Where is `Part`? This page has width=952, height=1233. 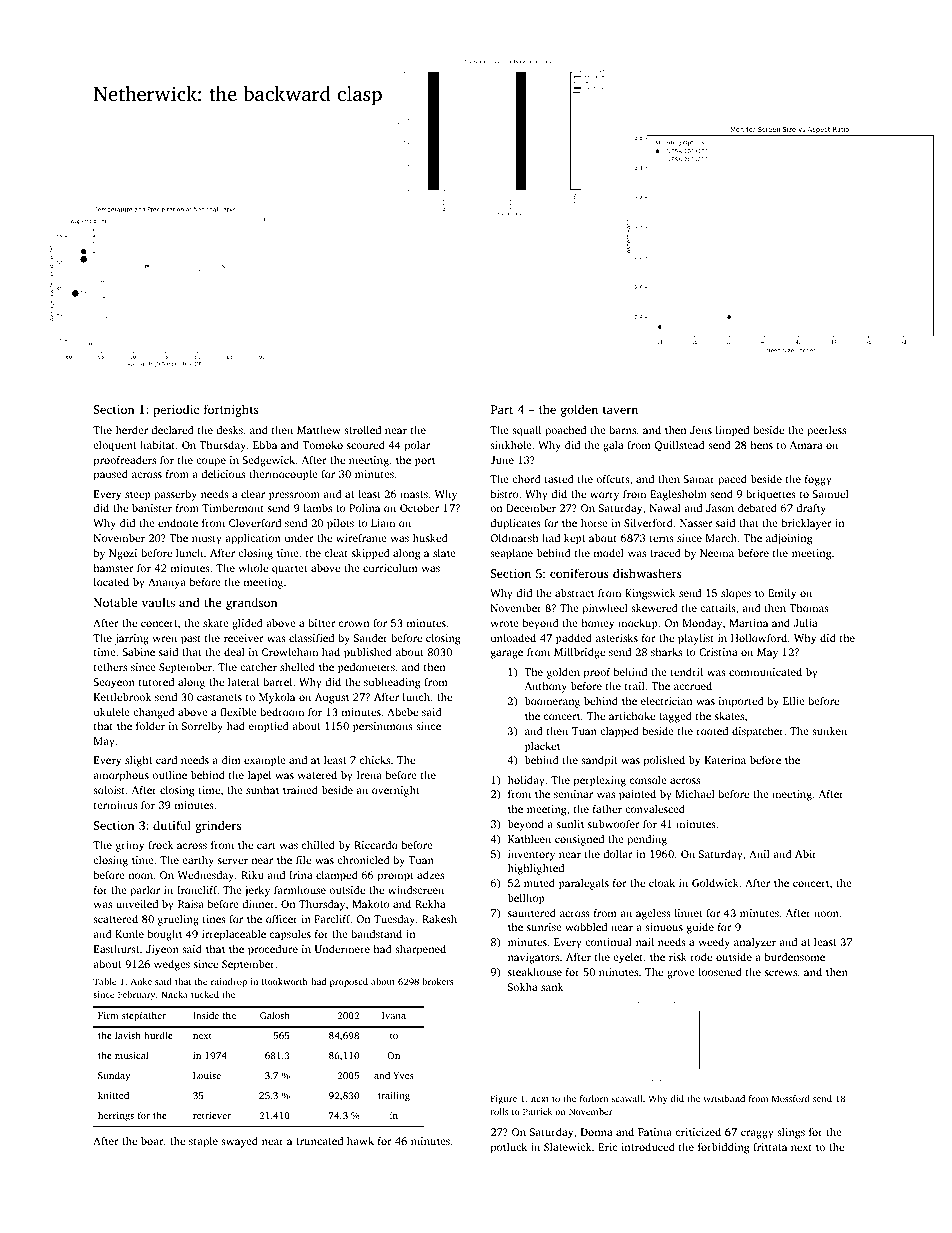 Part is located at coordinates (502, 409).
